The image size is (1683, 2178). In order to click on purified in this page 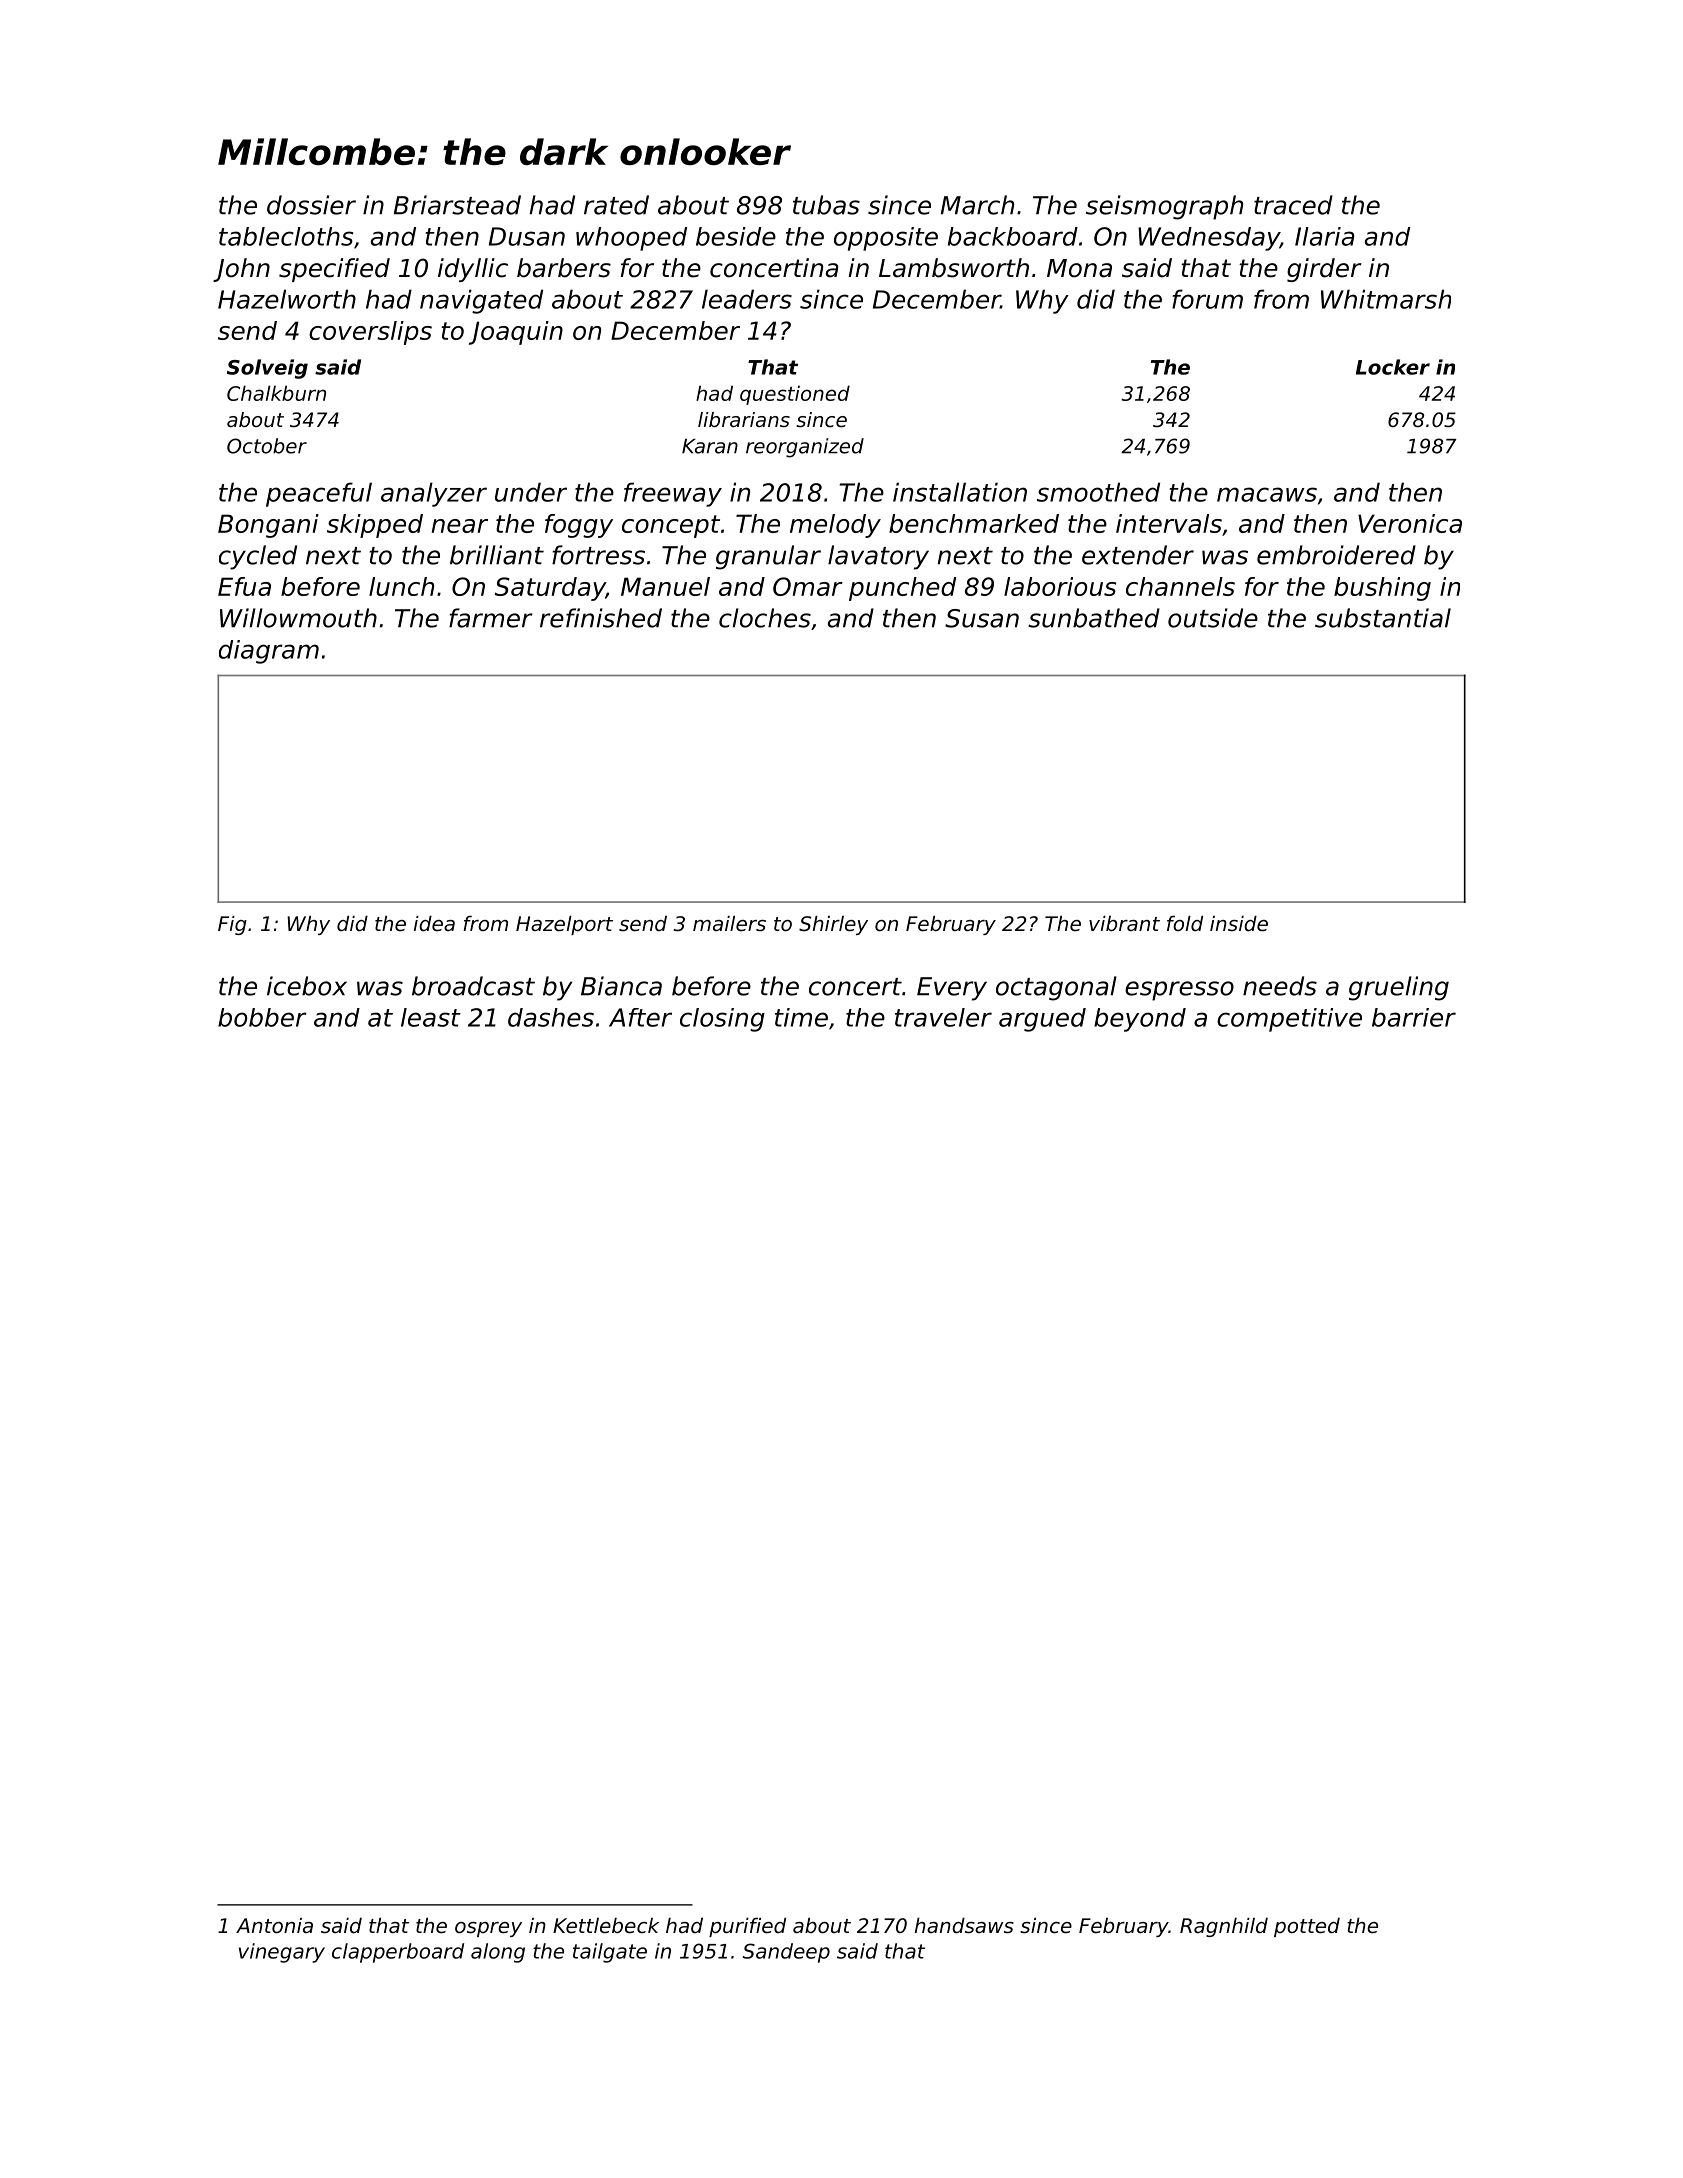, I will do `click(747, 1927)`.
